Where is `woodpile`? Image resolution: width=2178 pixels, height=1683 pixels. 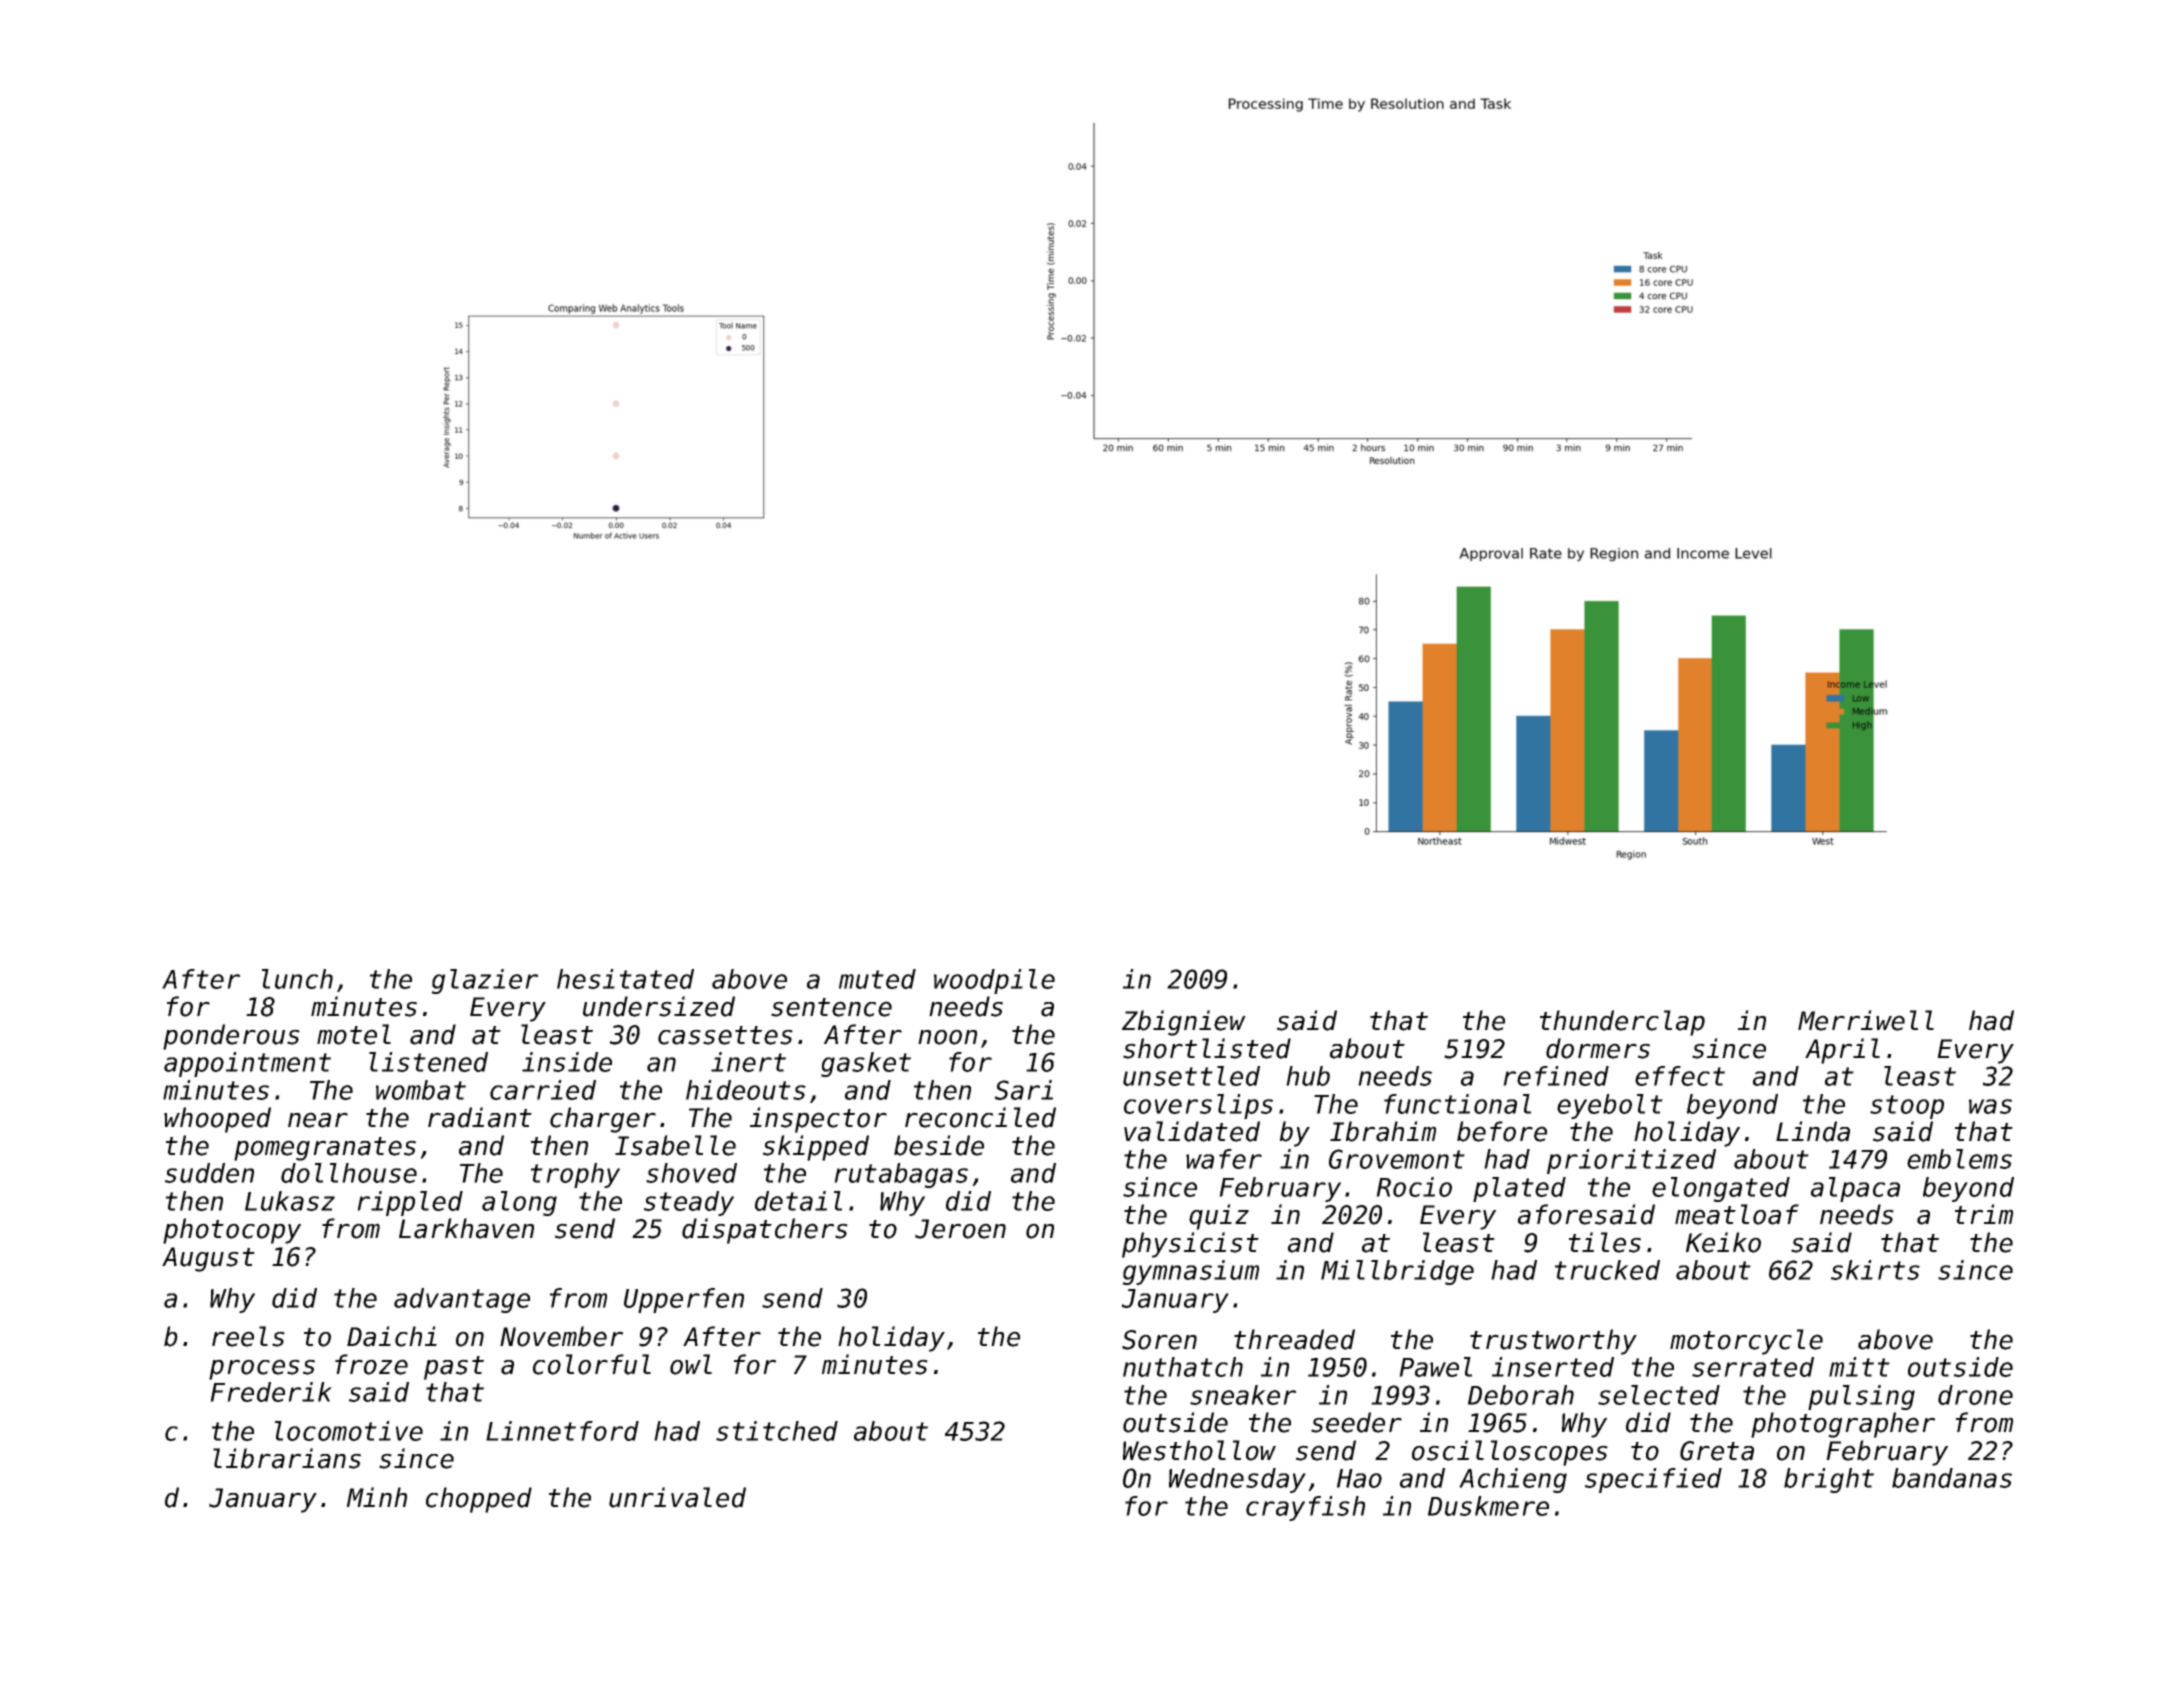 woodpile is located at coordinates (994, 981).
